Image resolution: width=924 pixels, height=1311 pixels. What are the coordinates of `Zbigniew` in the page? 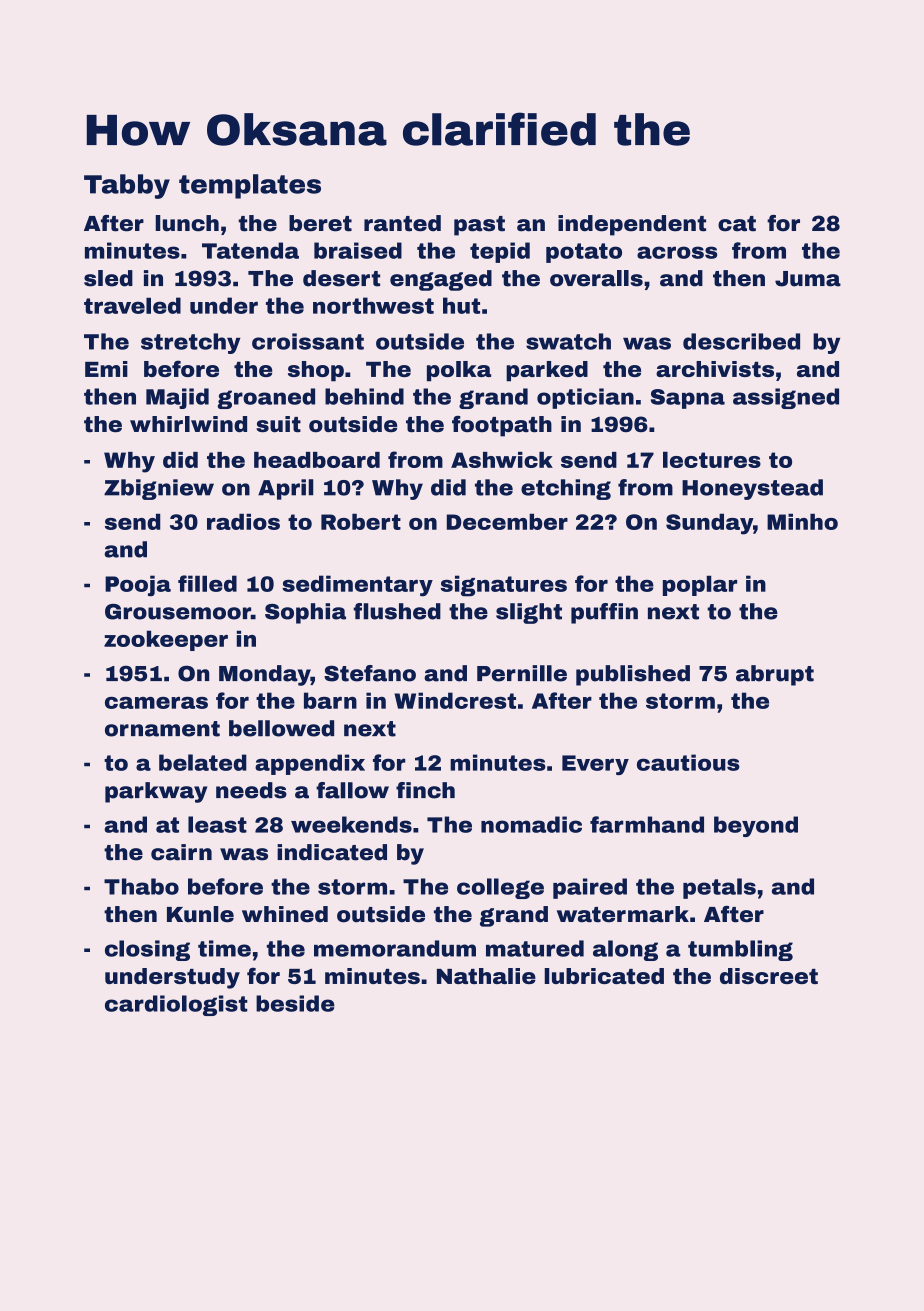 It's located at (159, 489).
